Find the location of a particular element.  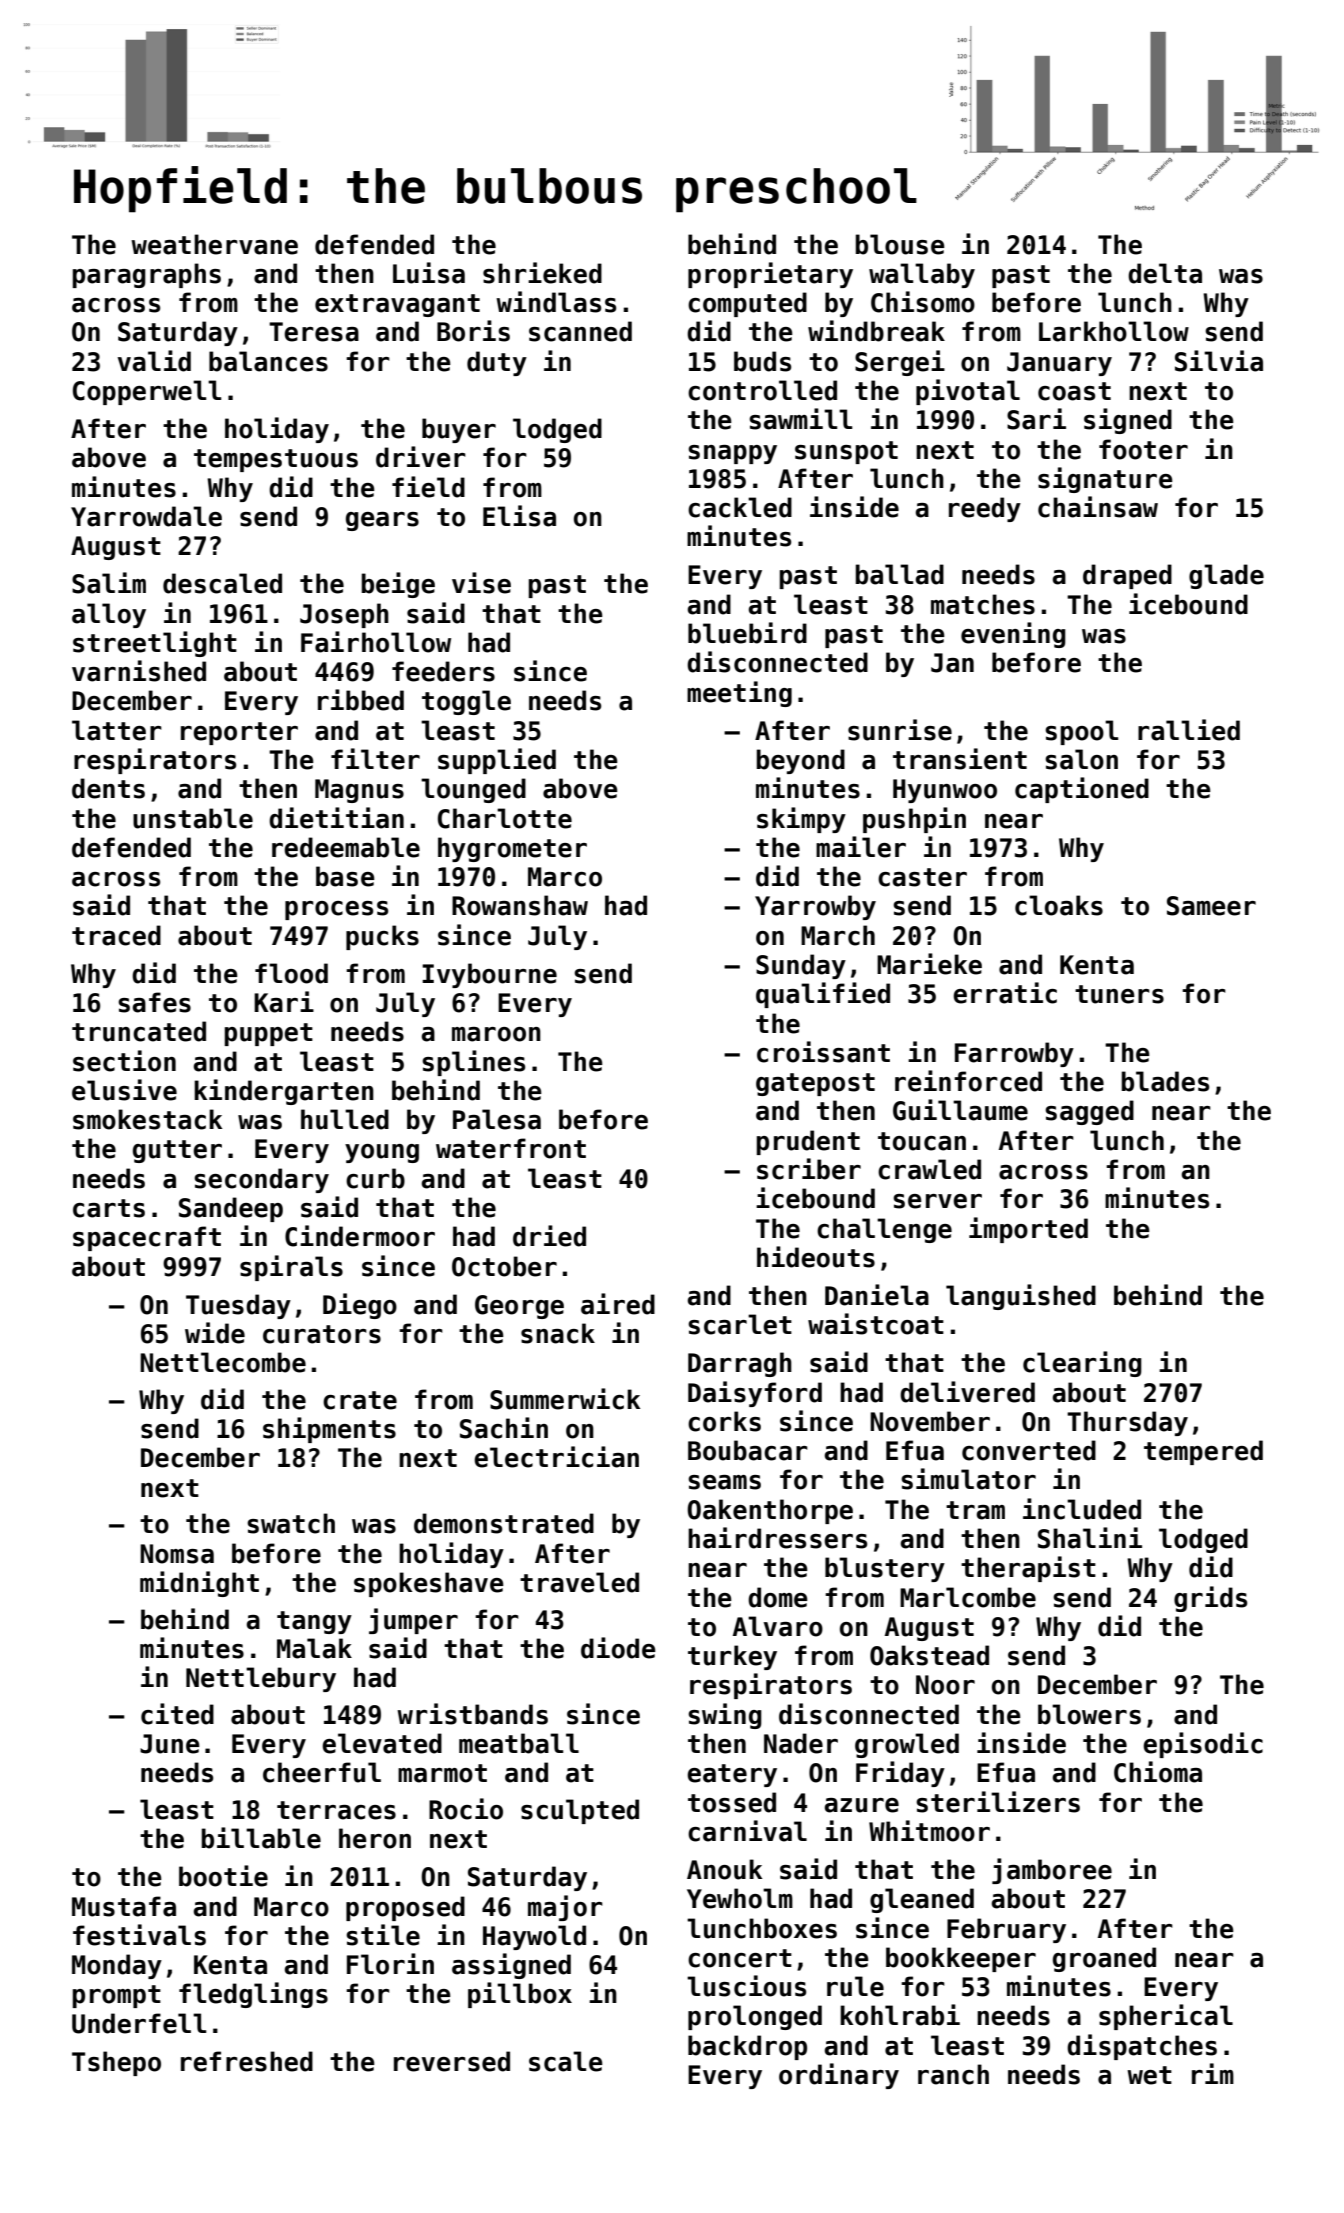

maroon is located at coordinates (496, 1034).
